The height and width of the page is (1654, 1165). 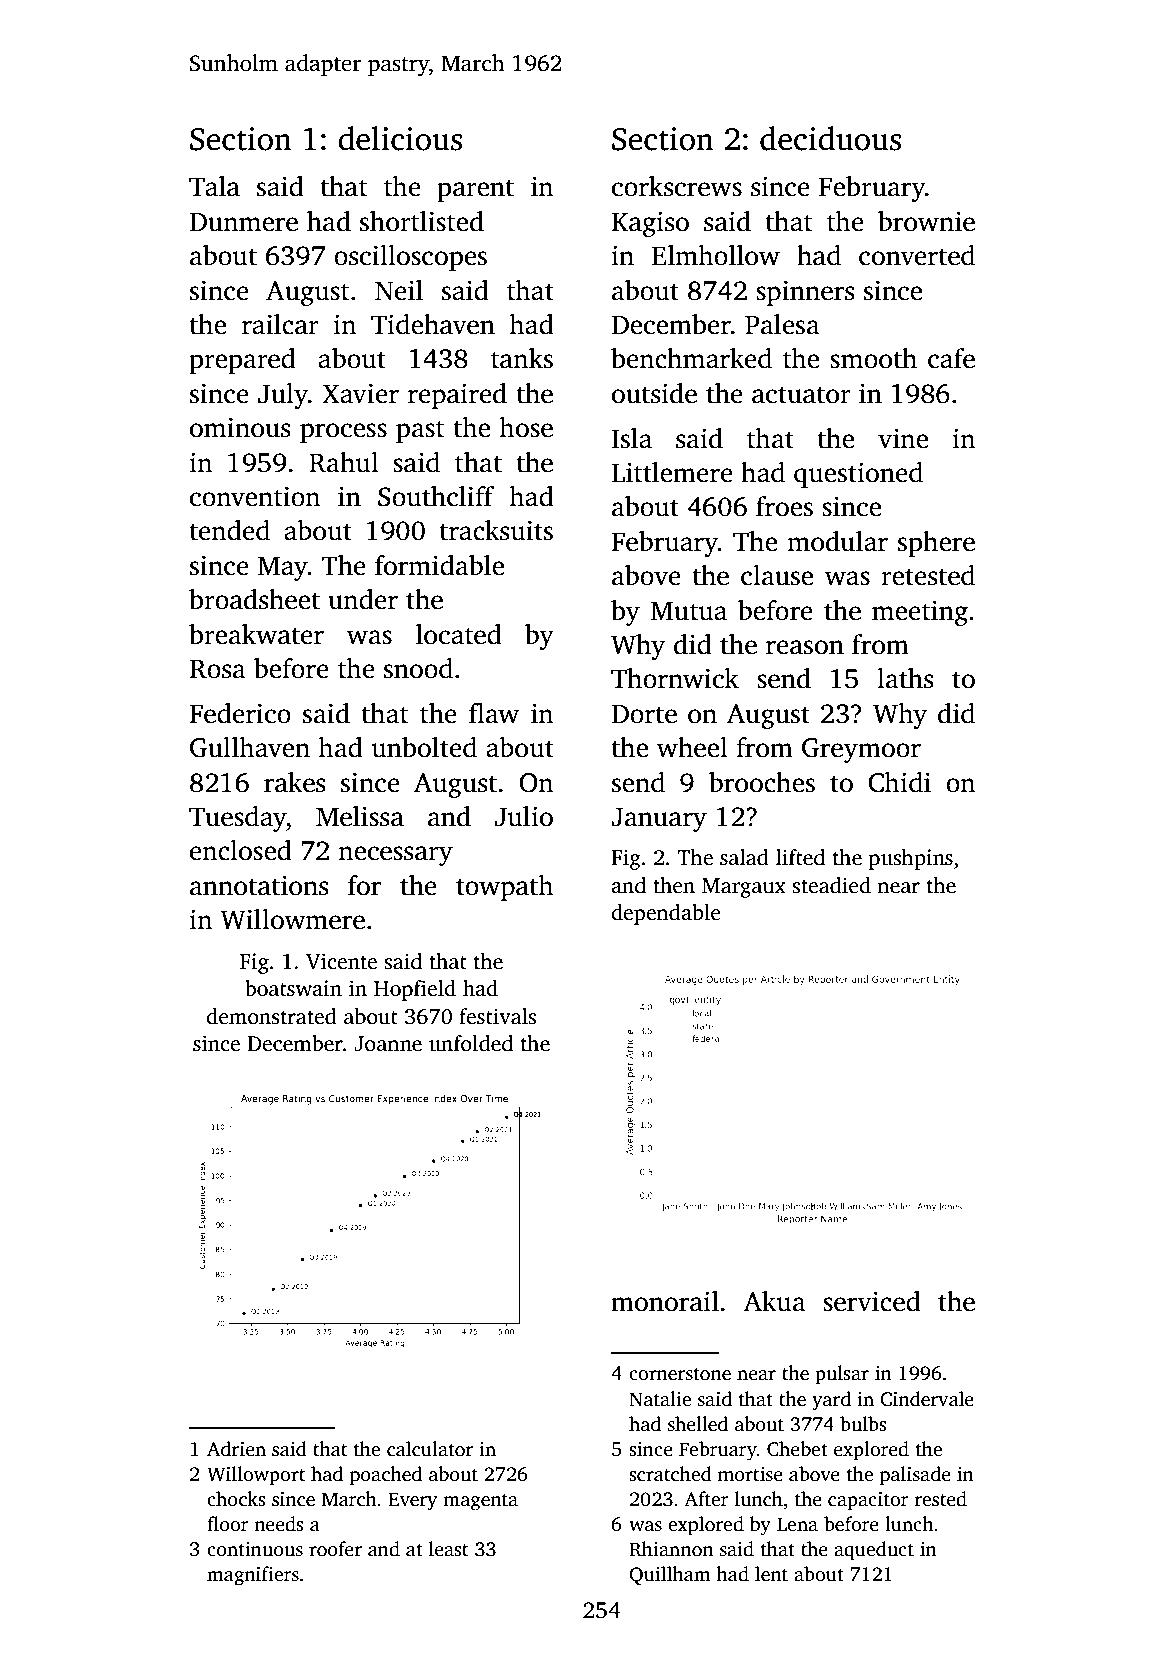 What do you see at coordinates (951, 358) in the page?
I see `cafe` at bounding box center [951, 358].
